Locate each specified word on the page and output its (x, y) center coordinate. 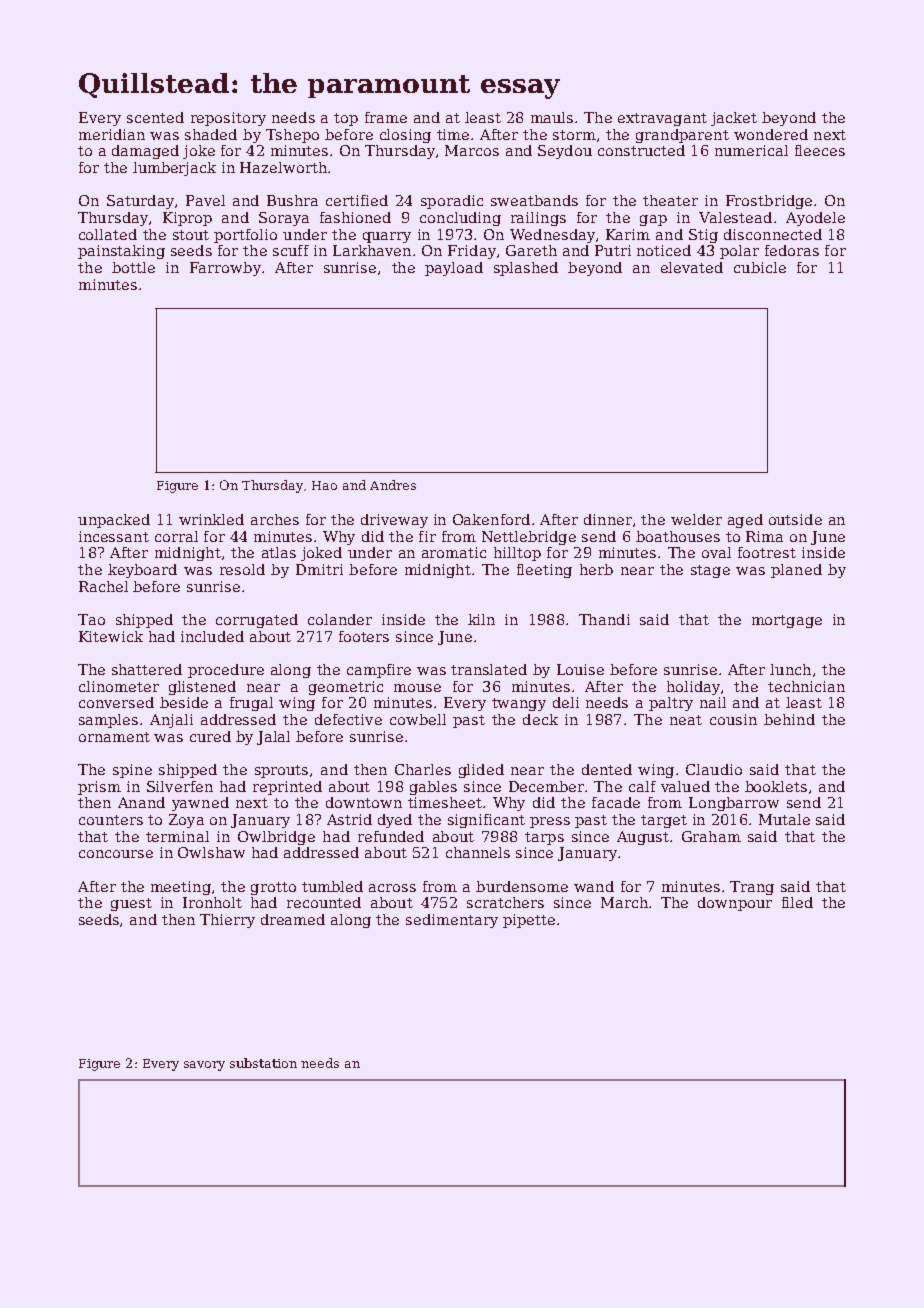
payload (454, 269)
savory (204, 1066)
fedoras (792, 250)
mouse (417, 688)
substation (263, 1063)
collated (108, 234)
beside (184, 702)
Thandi (604, 619)
